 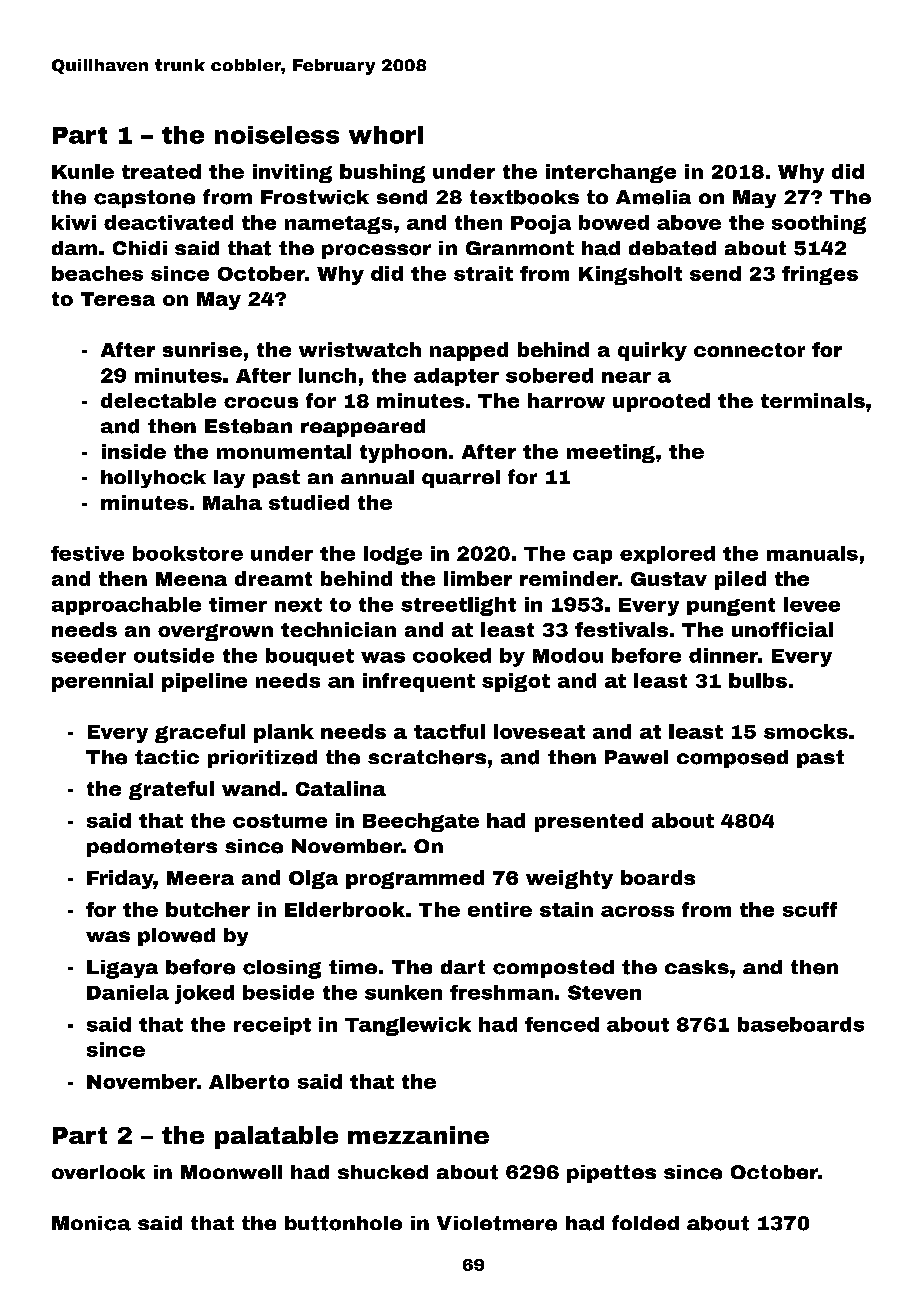 I want to click on adapter, so click(x=456, y=377).
